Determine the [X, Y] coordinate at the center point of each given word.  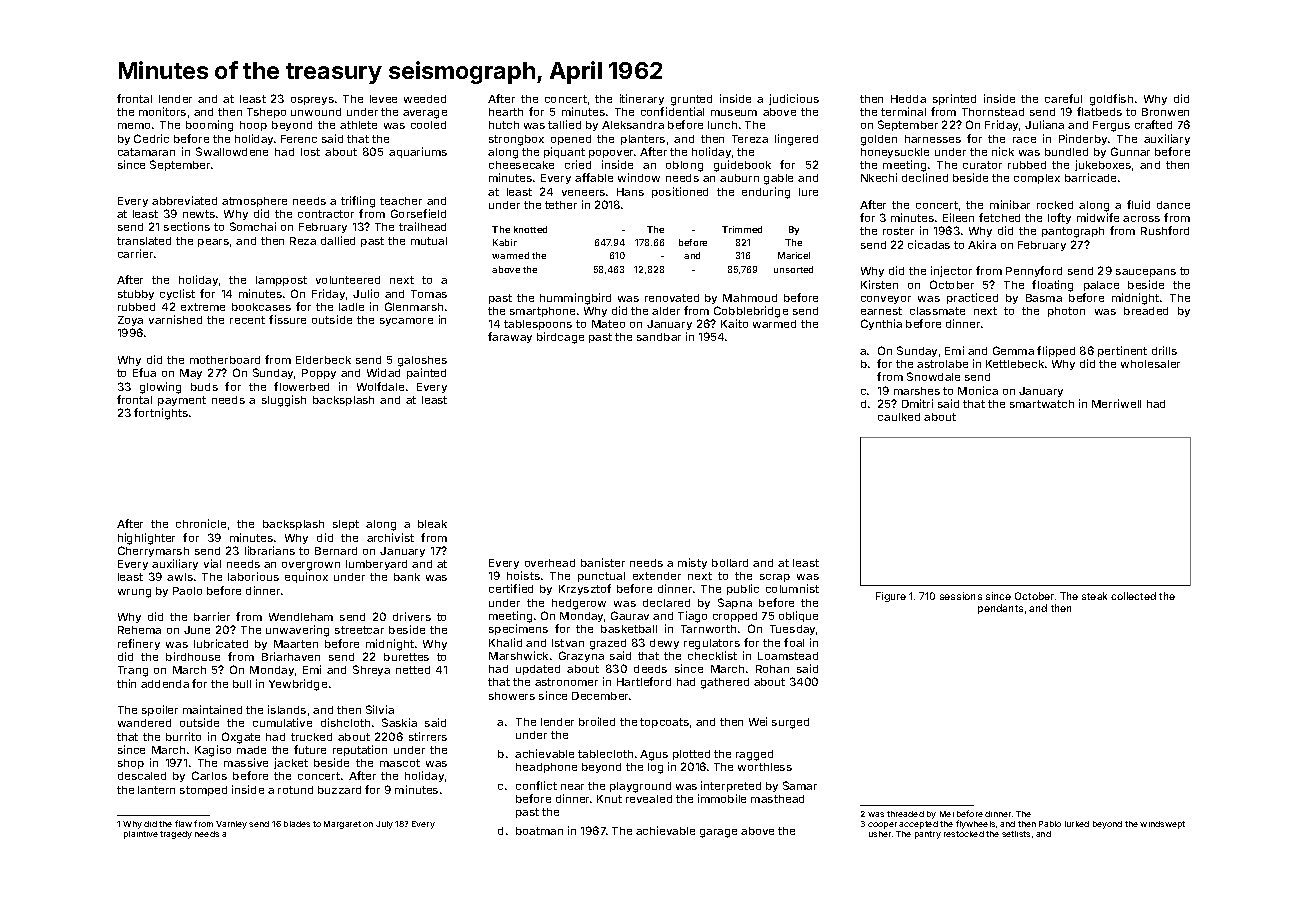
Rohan [772, 669]
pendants [1000, 609]
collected [1133, 596]
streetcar [359, 630]
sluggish [284, 401]
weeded [425, 99]
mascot [400, 763]
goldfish [1111, 100]
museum [734, 113]
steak [1094, 596]
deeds [650, 669]
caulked [899, 417]
